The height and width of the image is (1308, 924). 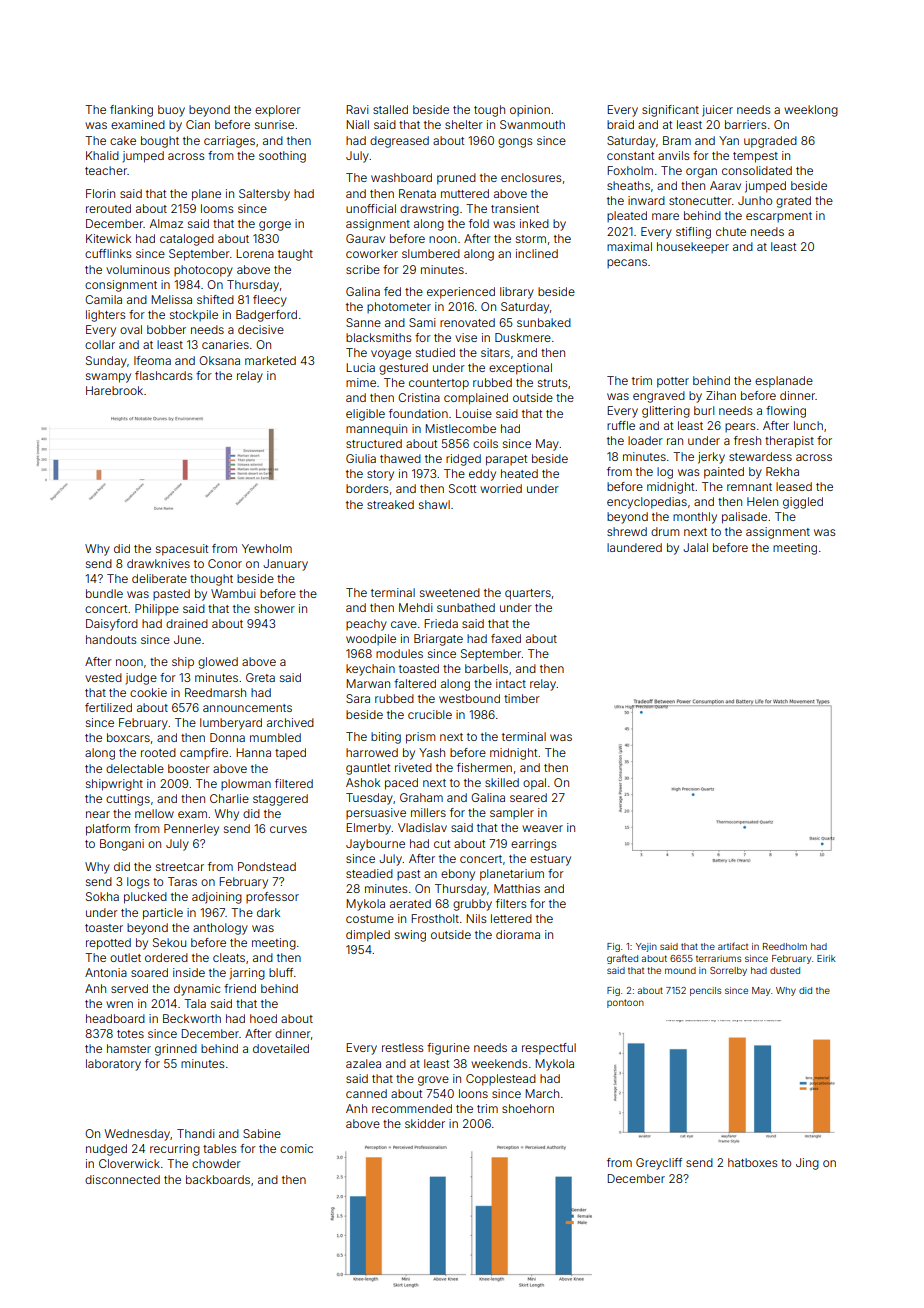 What do you see at coordinates (528, 797) in the image?
I see `seared` at bounding box center [528, 797].
